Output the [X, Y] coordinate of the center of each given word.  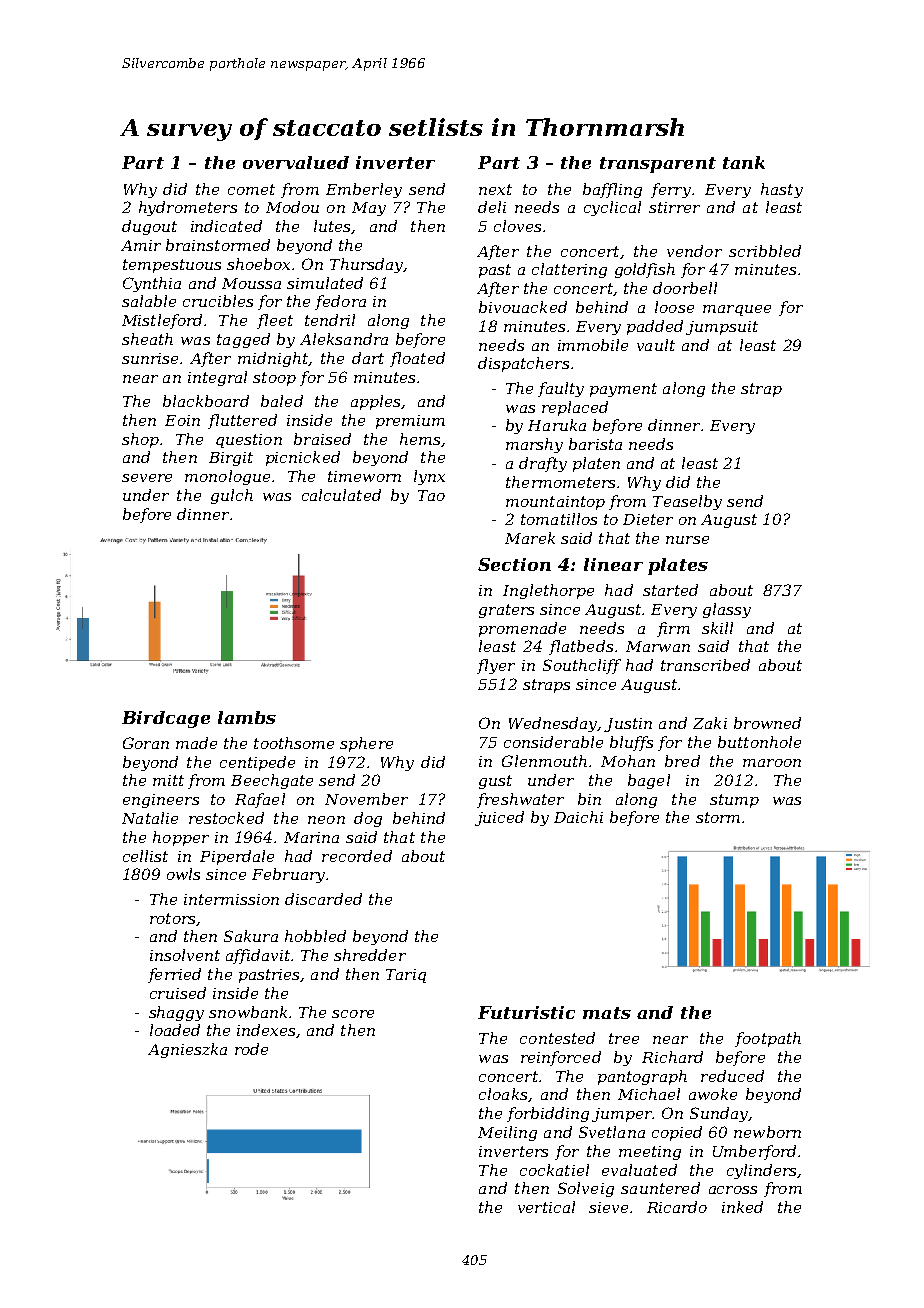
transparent [658, 165]
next [495, 189]
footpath [768, 1039]
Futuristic [526, 1012]
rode [251, 1049]
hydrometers [188, 208]
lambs [247, 717]
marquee [737, 310]
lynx [429, 477]
